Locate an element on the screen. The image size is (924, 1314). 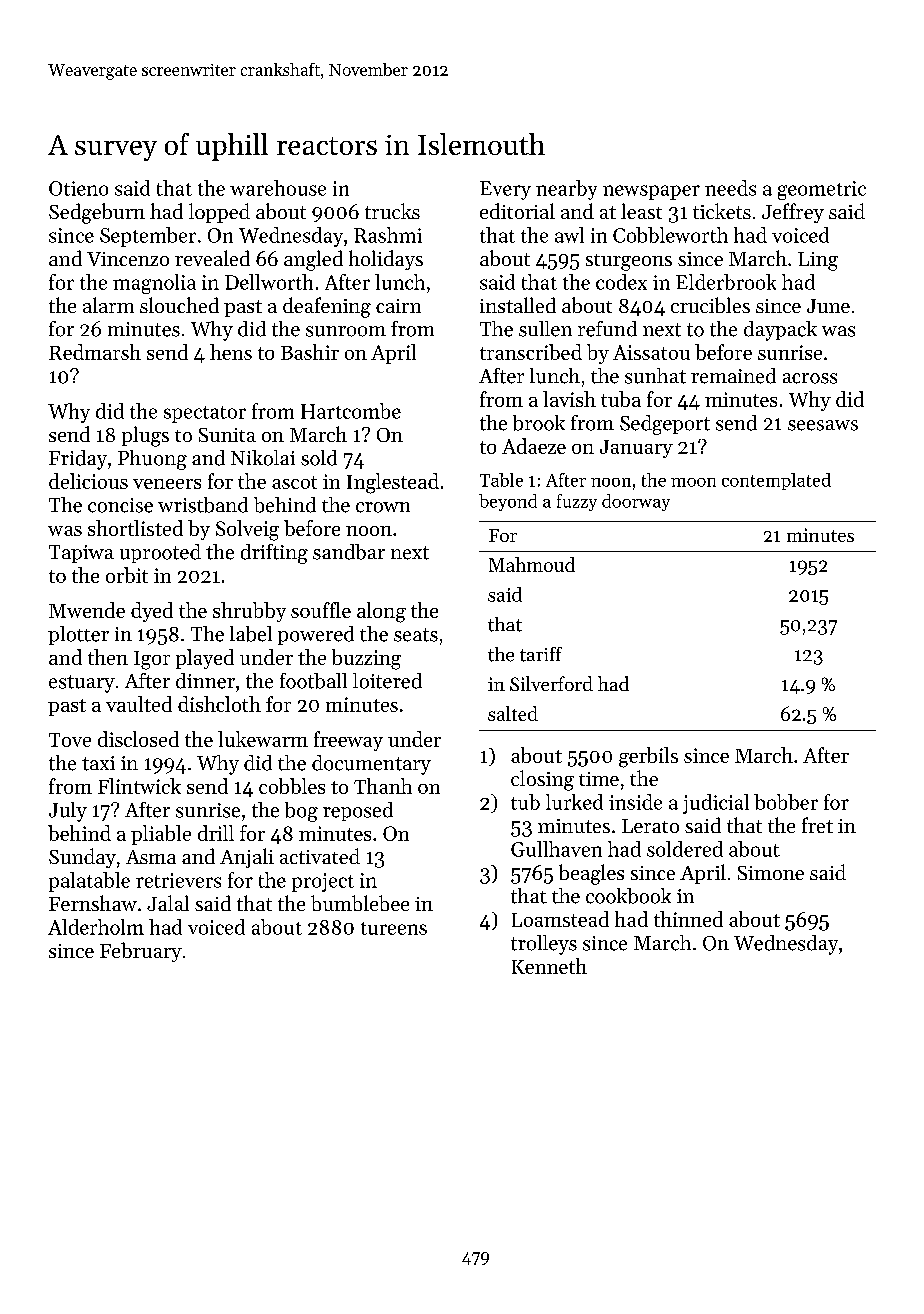
warehouse is located at coordinates (278, 188).
